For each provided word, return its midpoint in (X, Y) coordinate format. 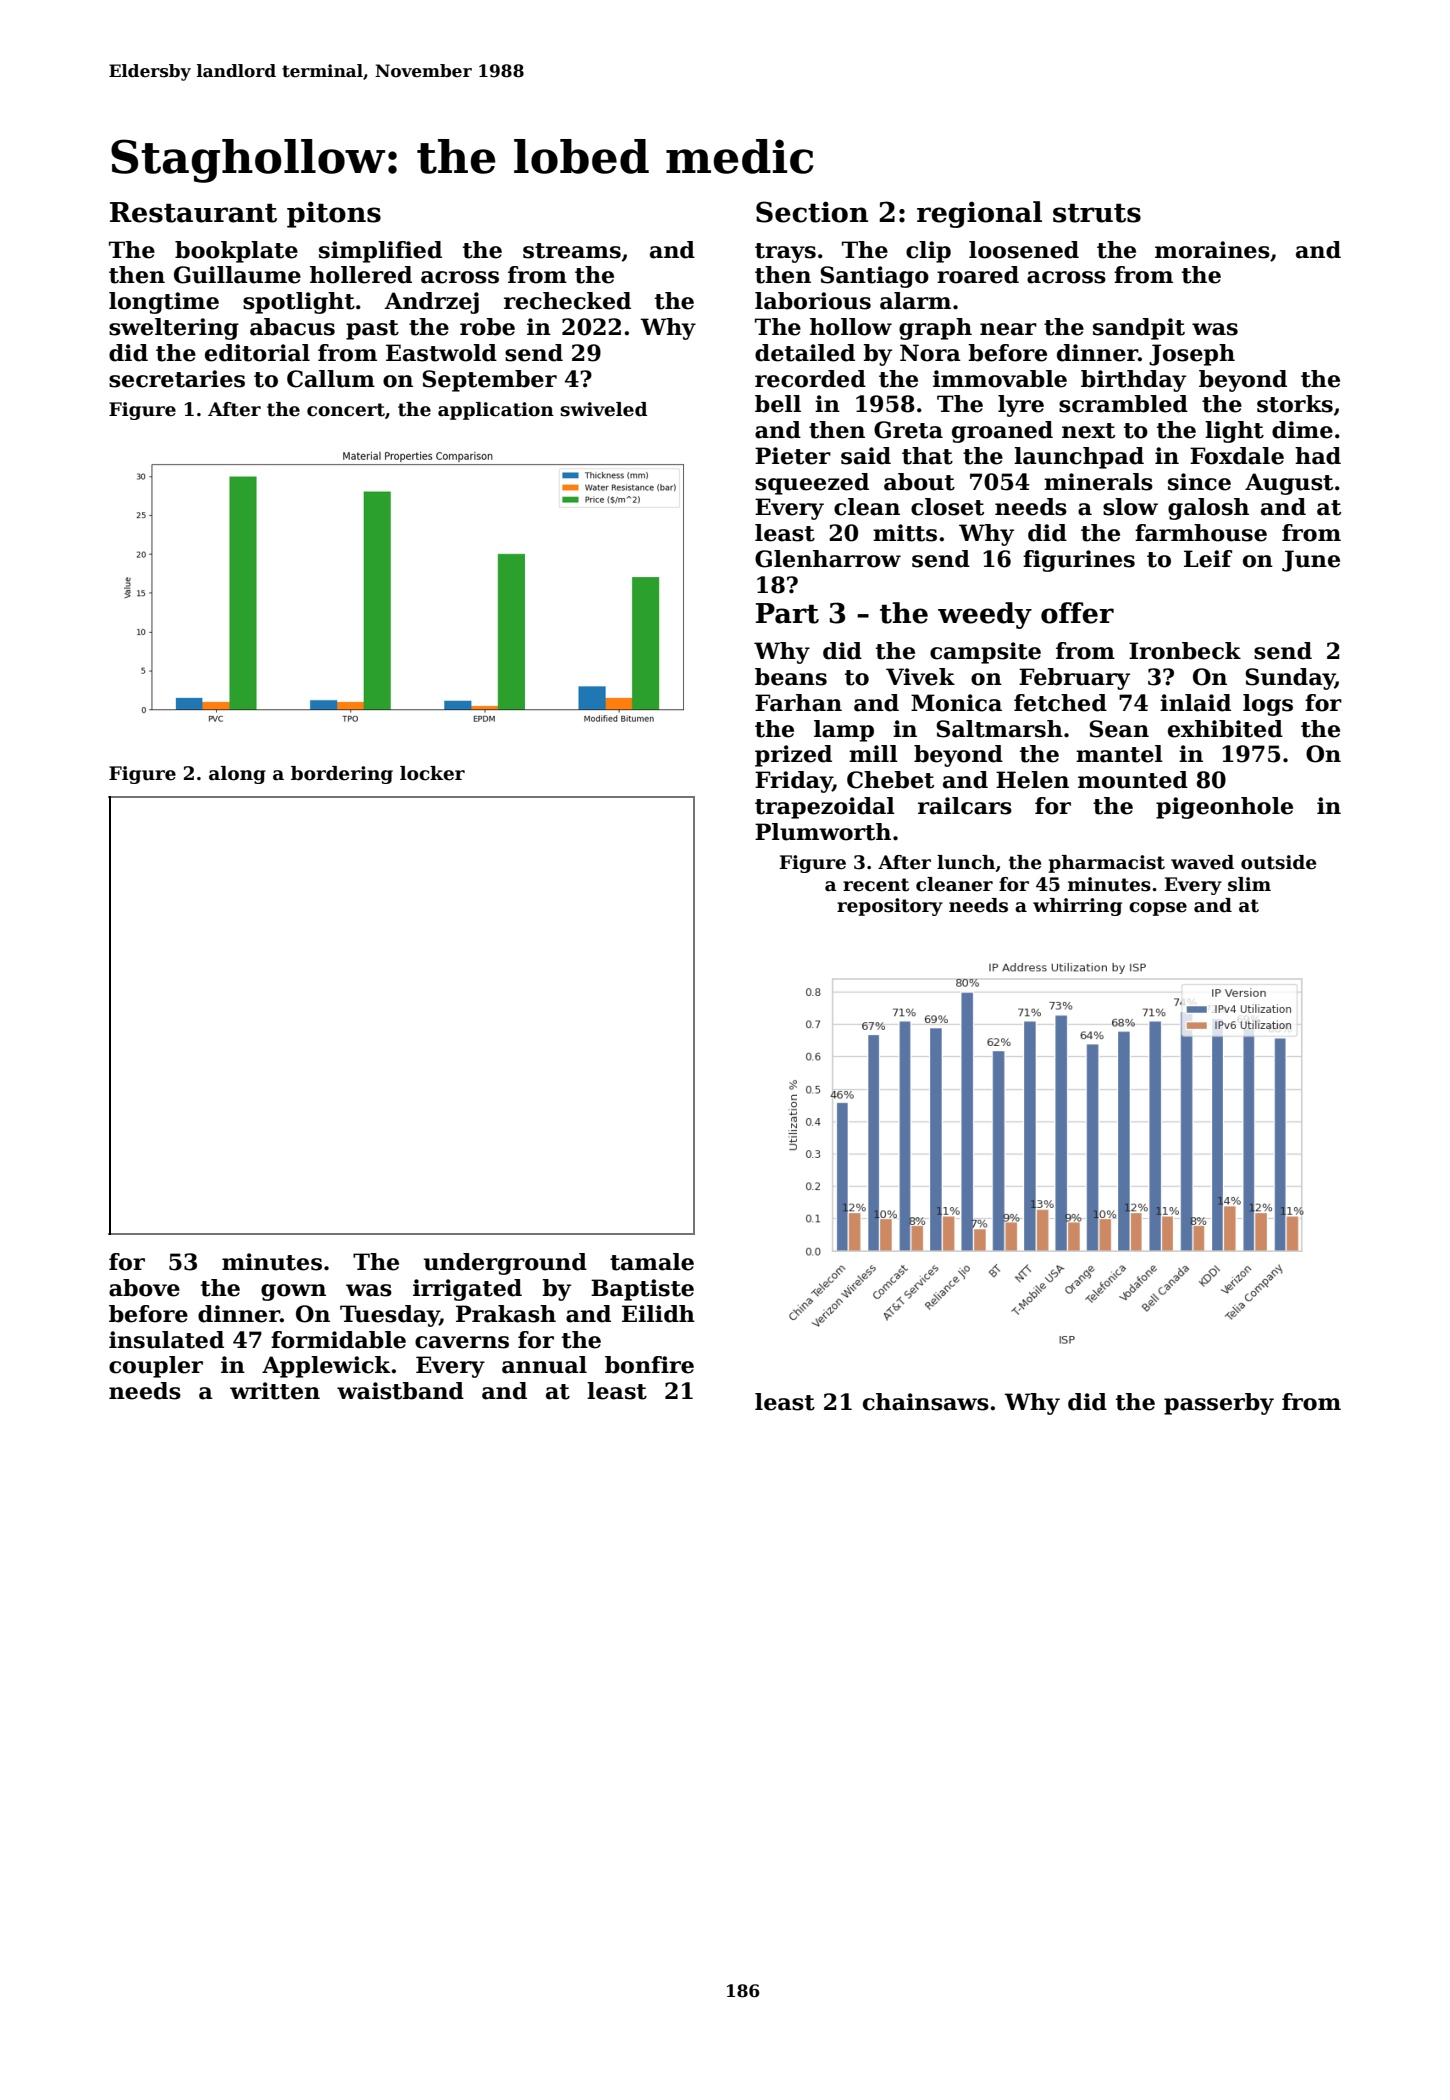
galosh (1208, 509)
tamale (652, 1262)
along (237, 775)
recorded (810, 379)
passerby (1219, 1404)
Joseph (1192, 355)
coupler (156, 1367)
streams (572, 251)
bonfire (649, 1365)
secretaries (177, 379)
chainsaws (926, 1402)
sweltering (174, 329)
